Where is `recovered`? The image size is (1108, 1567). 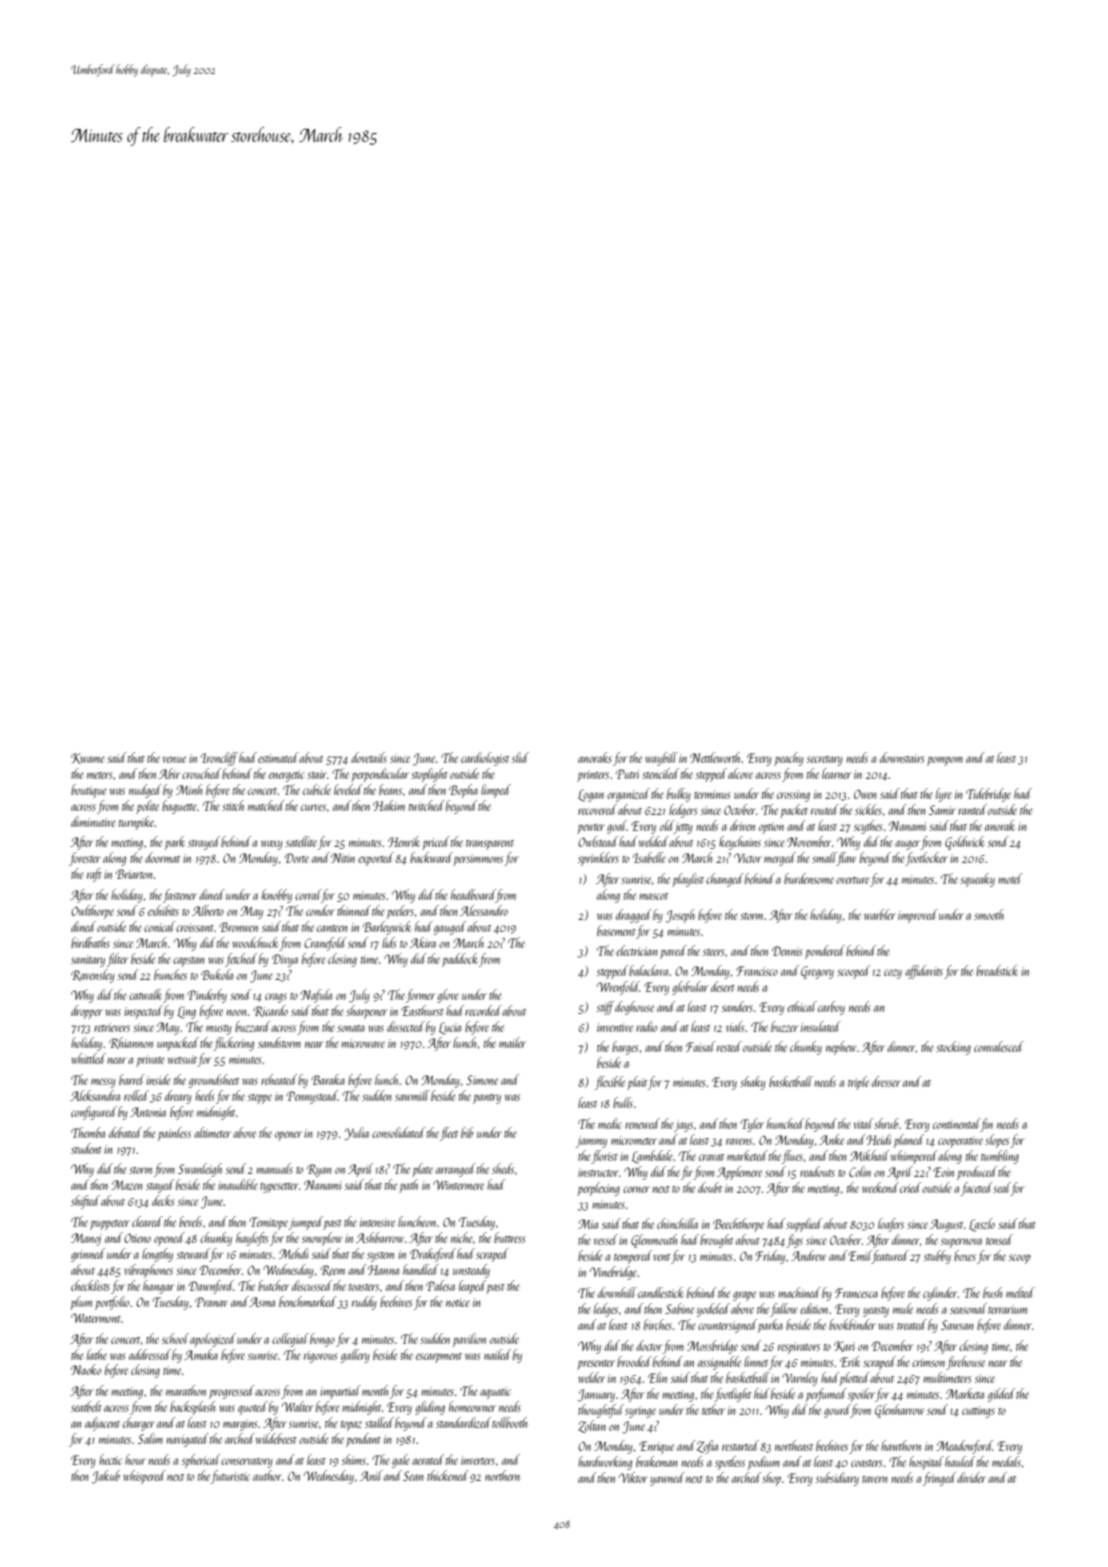
recovered is located at coordinates (597, 809).
